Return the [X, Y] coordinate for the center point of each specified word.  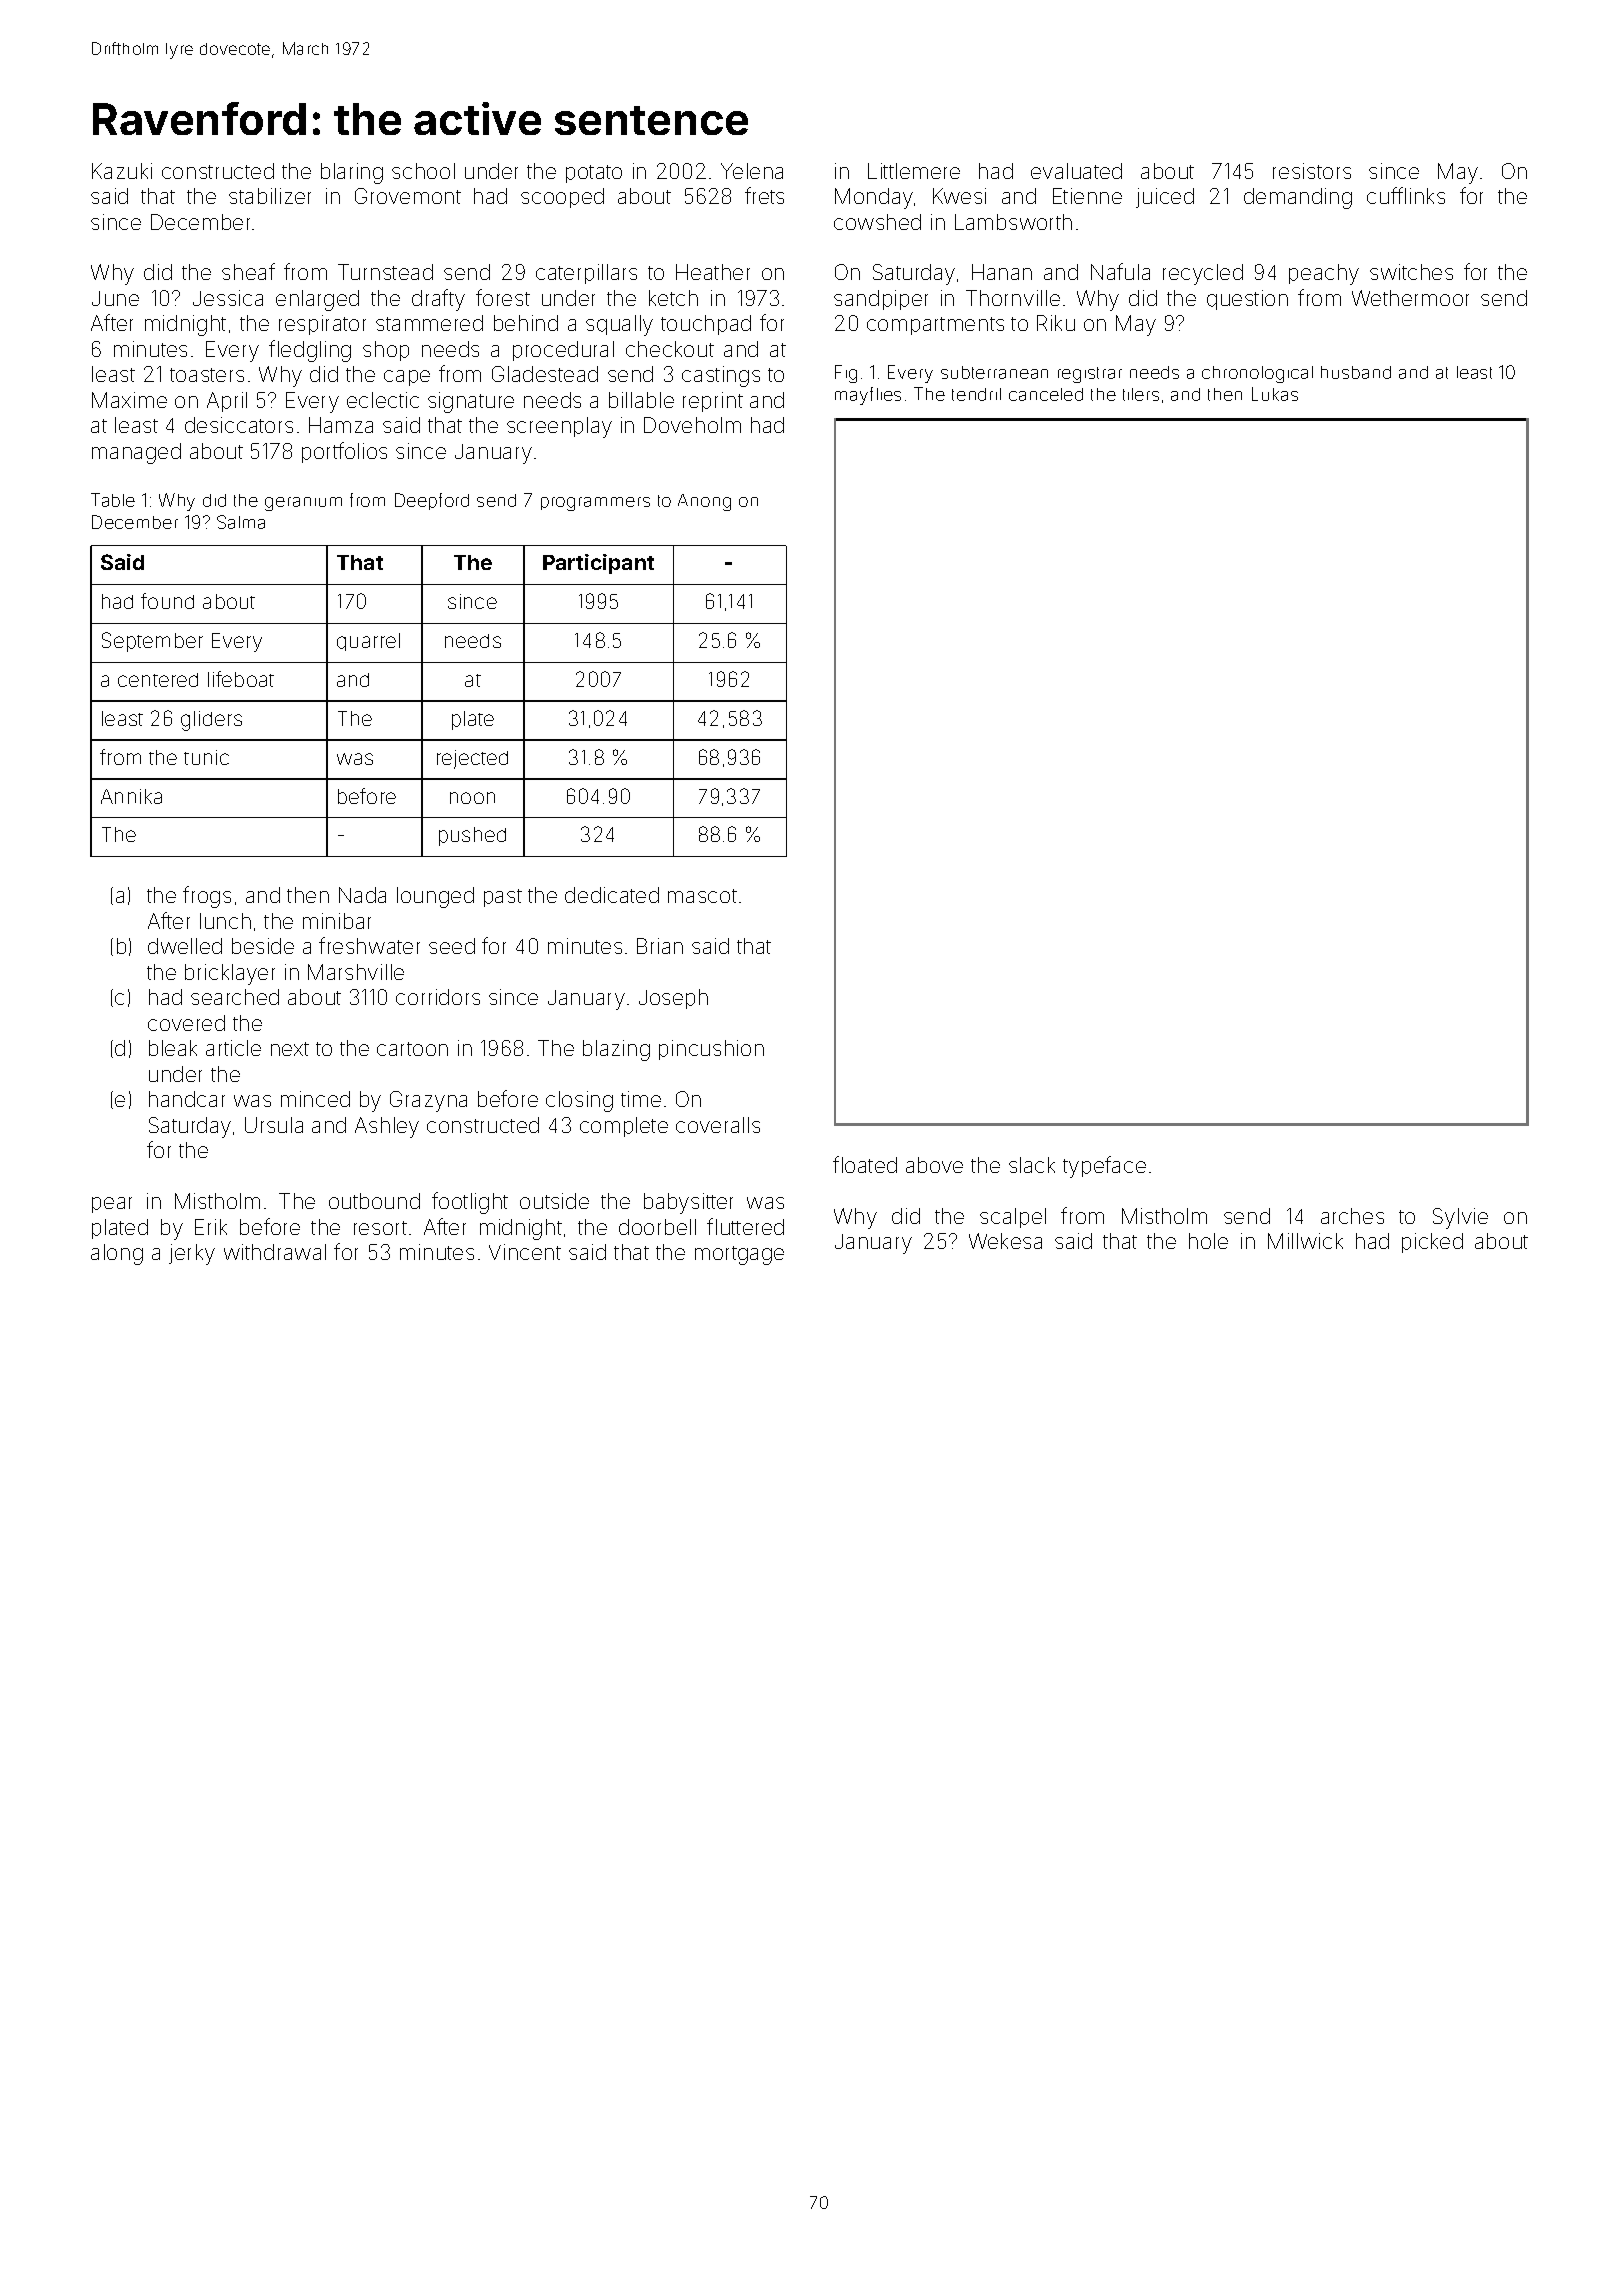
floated [865, 1164]
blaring [352, 173]
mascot [702, 896]
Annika [131, 796]
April [227, 402]
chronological [1257, 374]
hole [1208, 1241]
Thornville [1013, 298]
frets [764, 195]
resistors [1312, 171]
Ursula [274, 1125]
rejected [472, 759]
